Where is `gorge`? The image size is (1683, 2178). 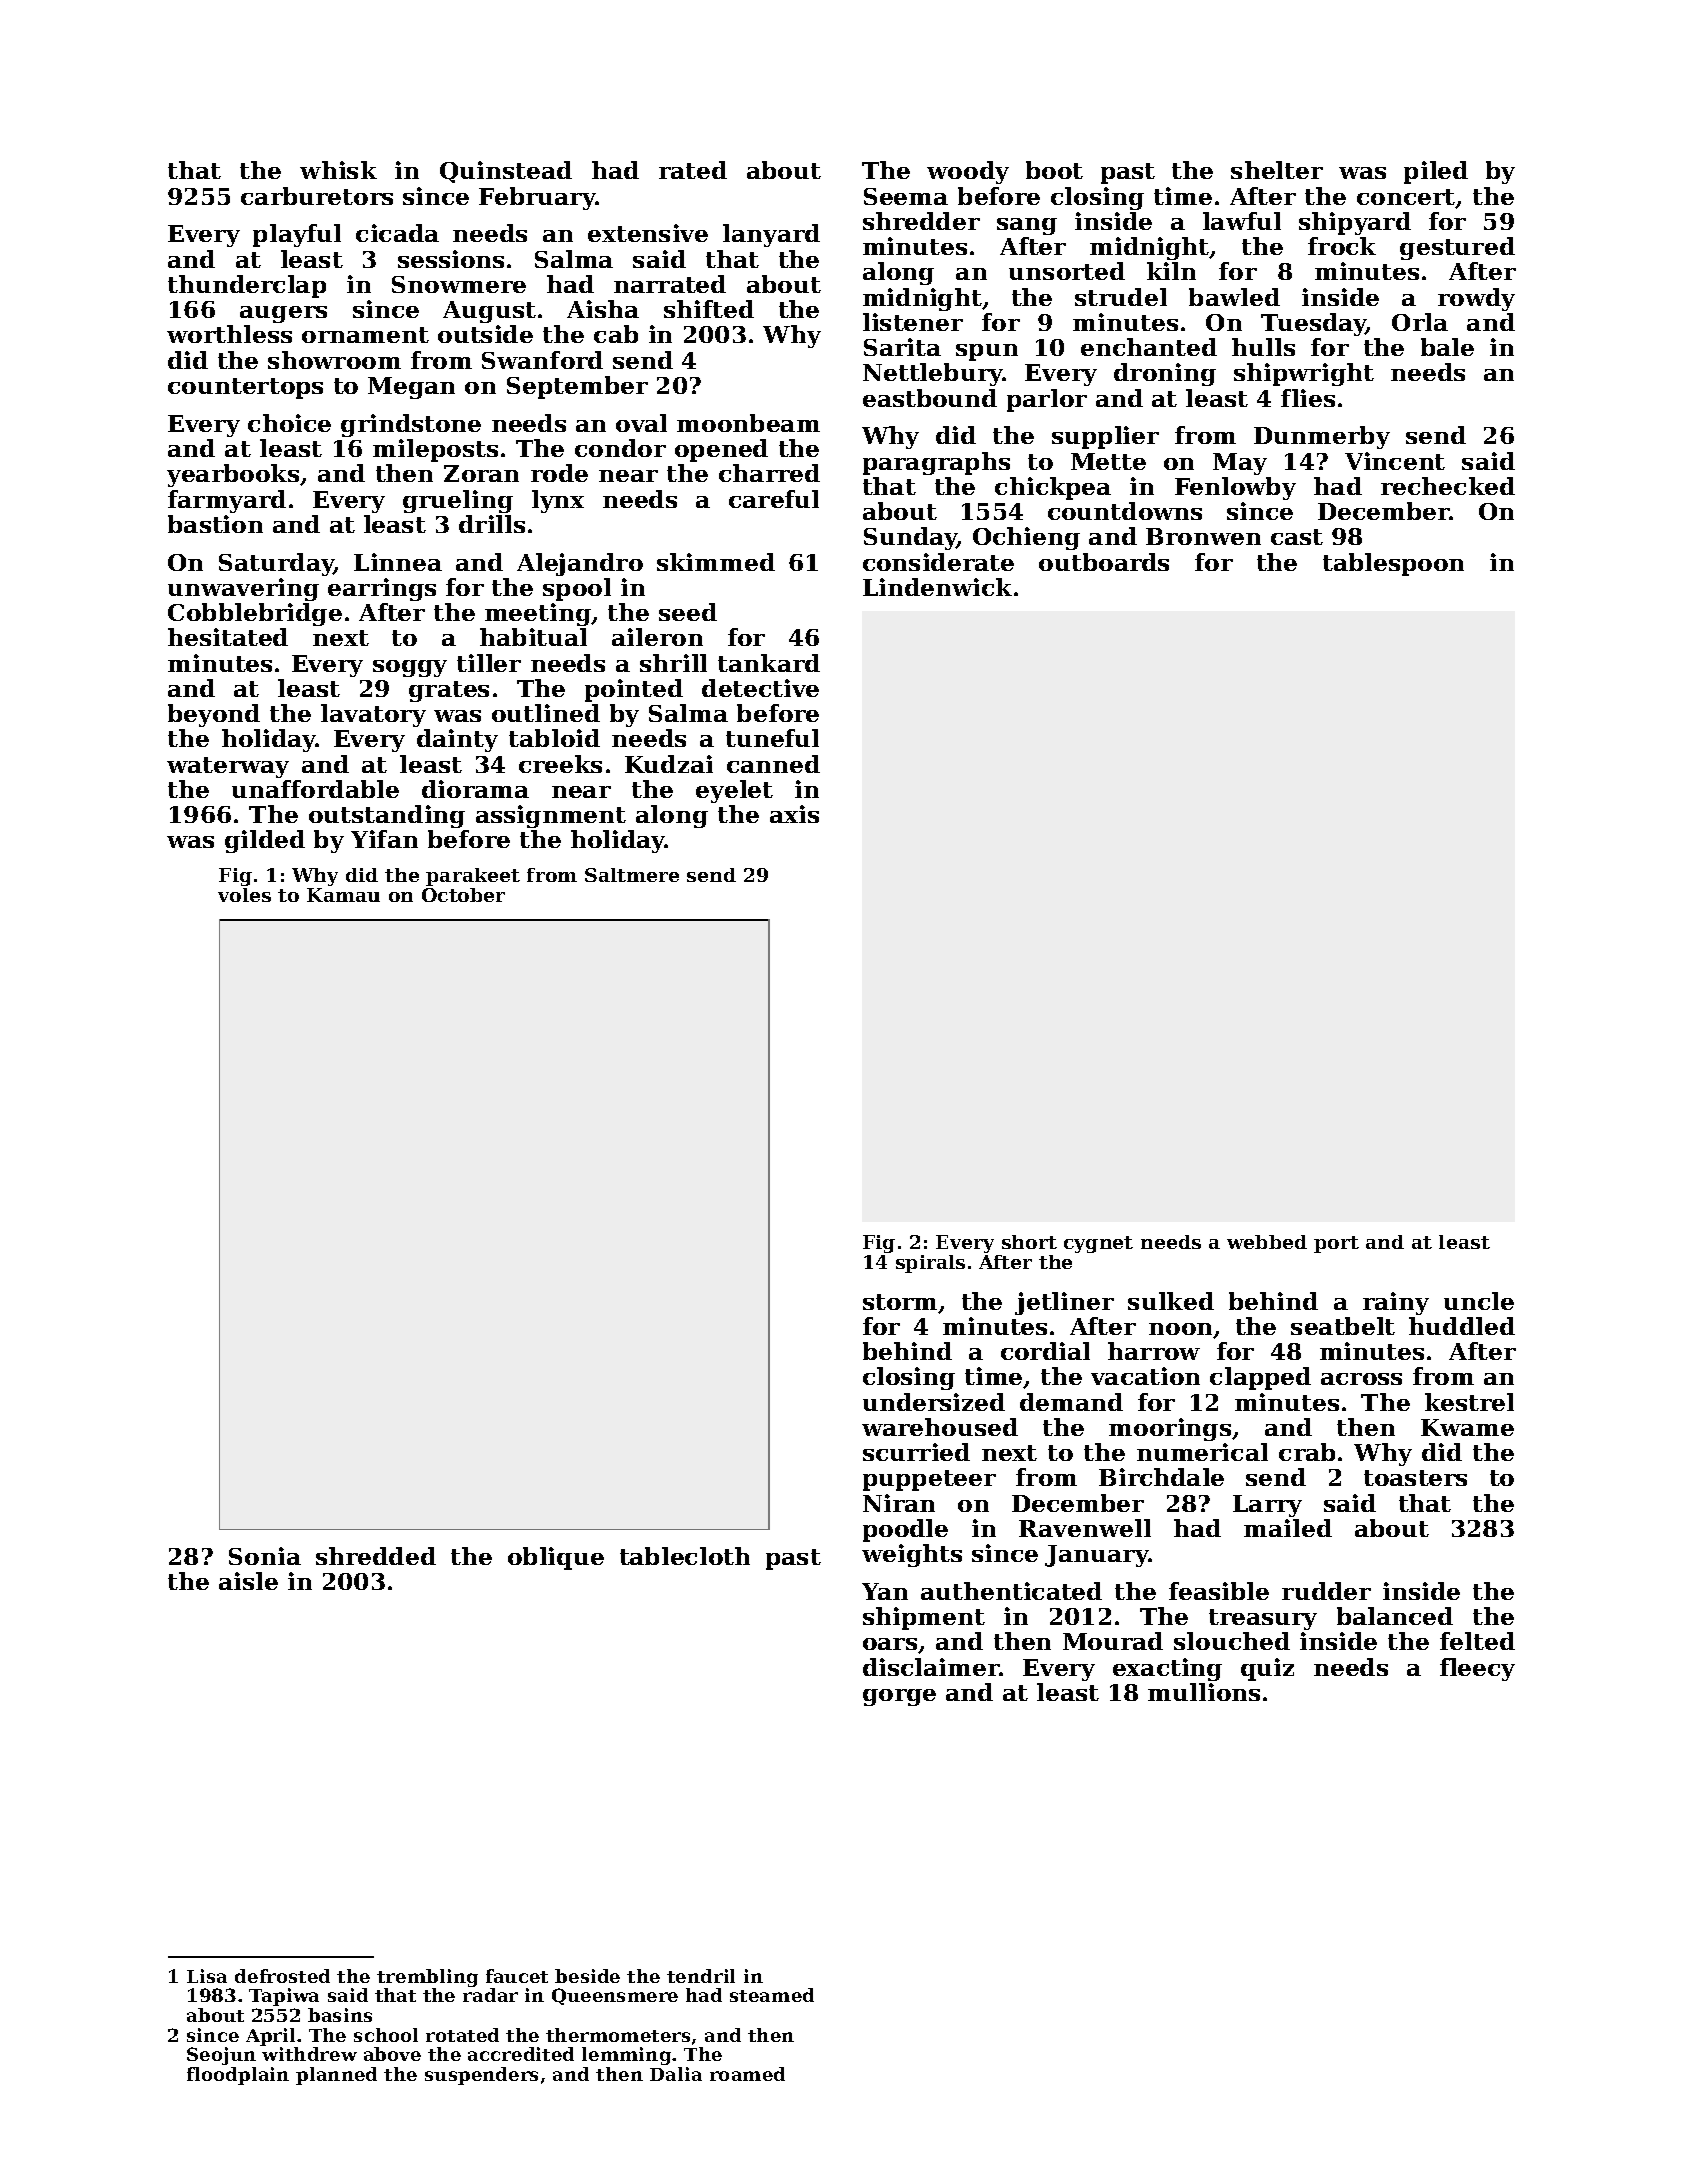
gorge is located at coordinates (899, 1697).
